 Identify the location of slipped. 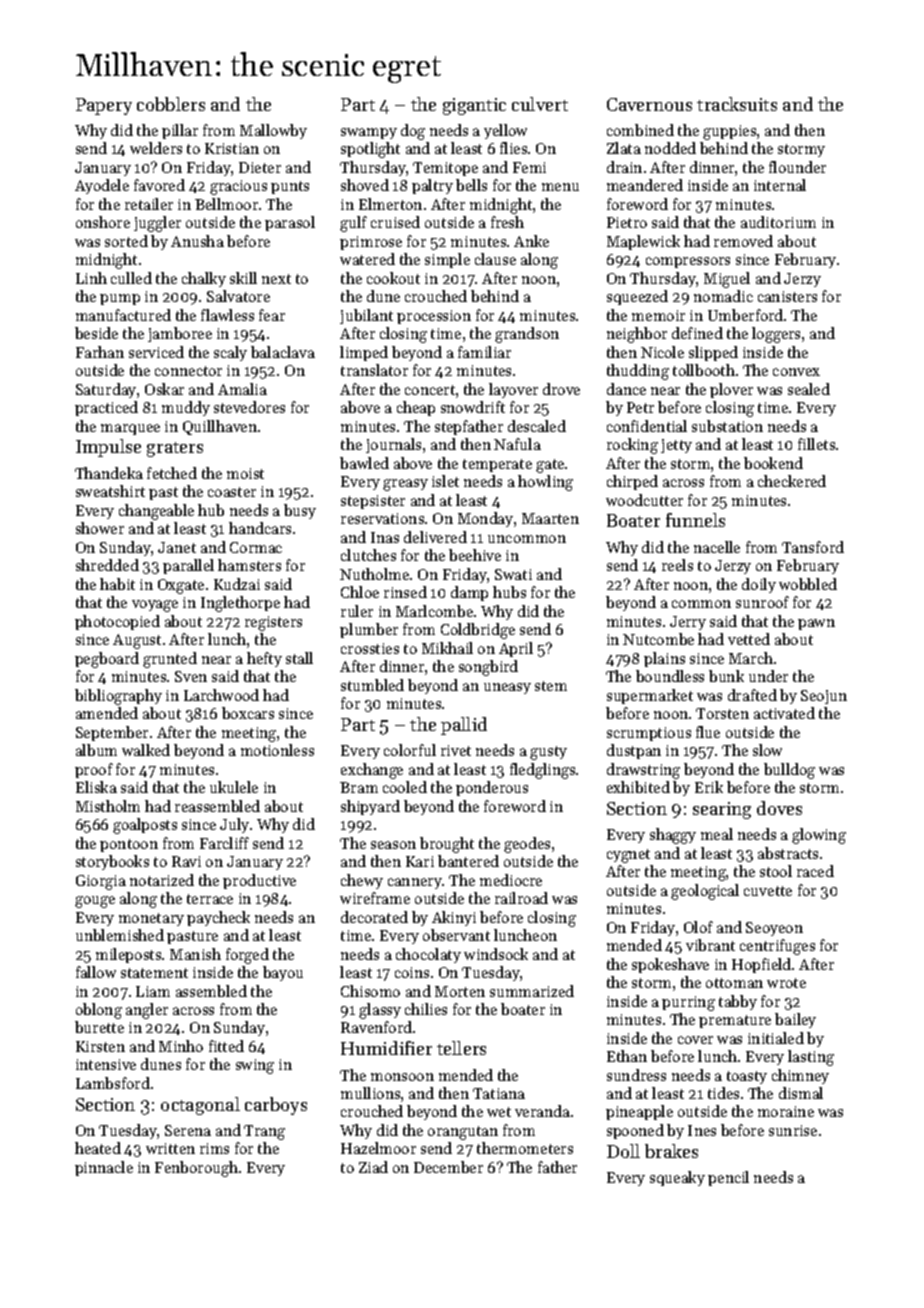
(713, 353).
